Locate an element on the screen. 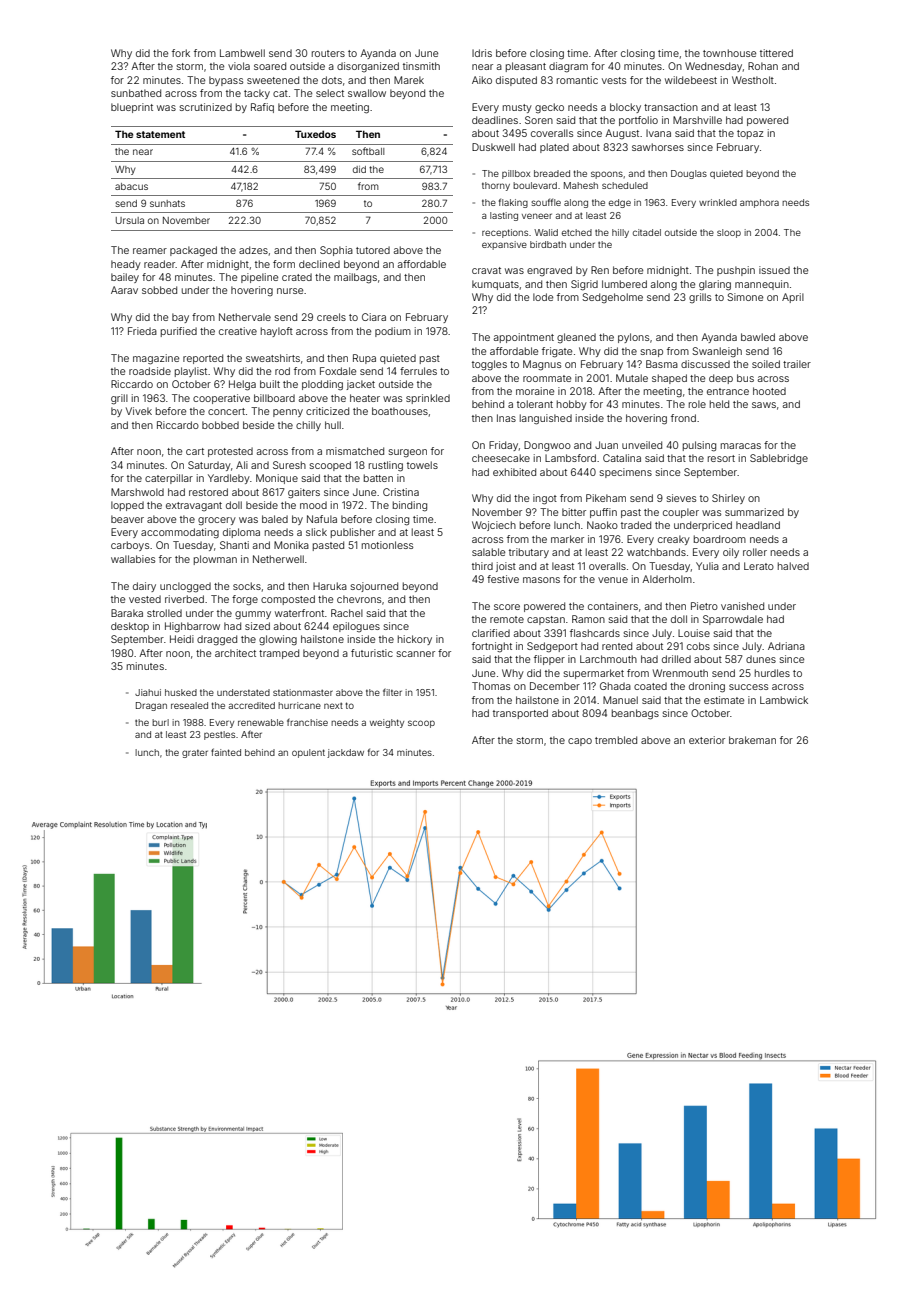 This screenshot has height=1308, width=924. saws is located at coordinates (764, 405).
